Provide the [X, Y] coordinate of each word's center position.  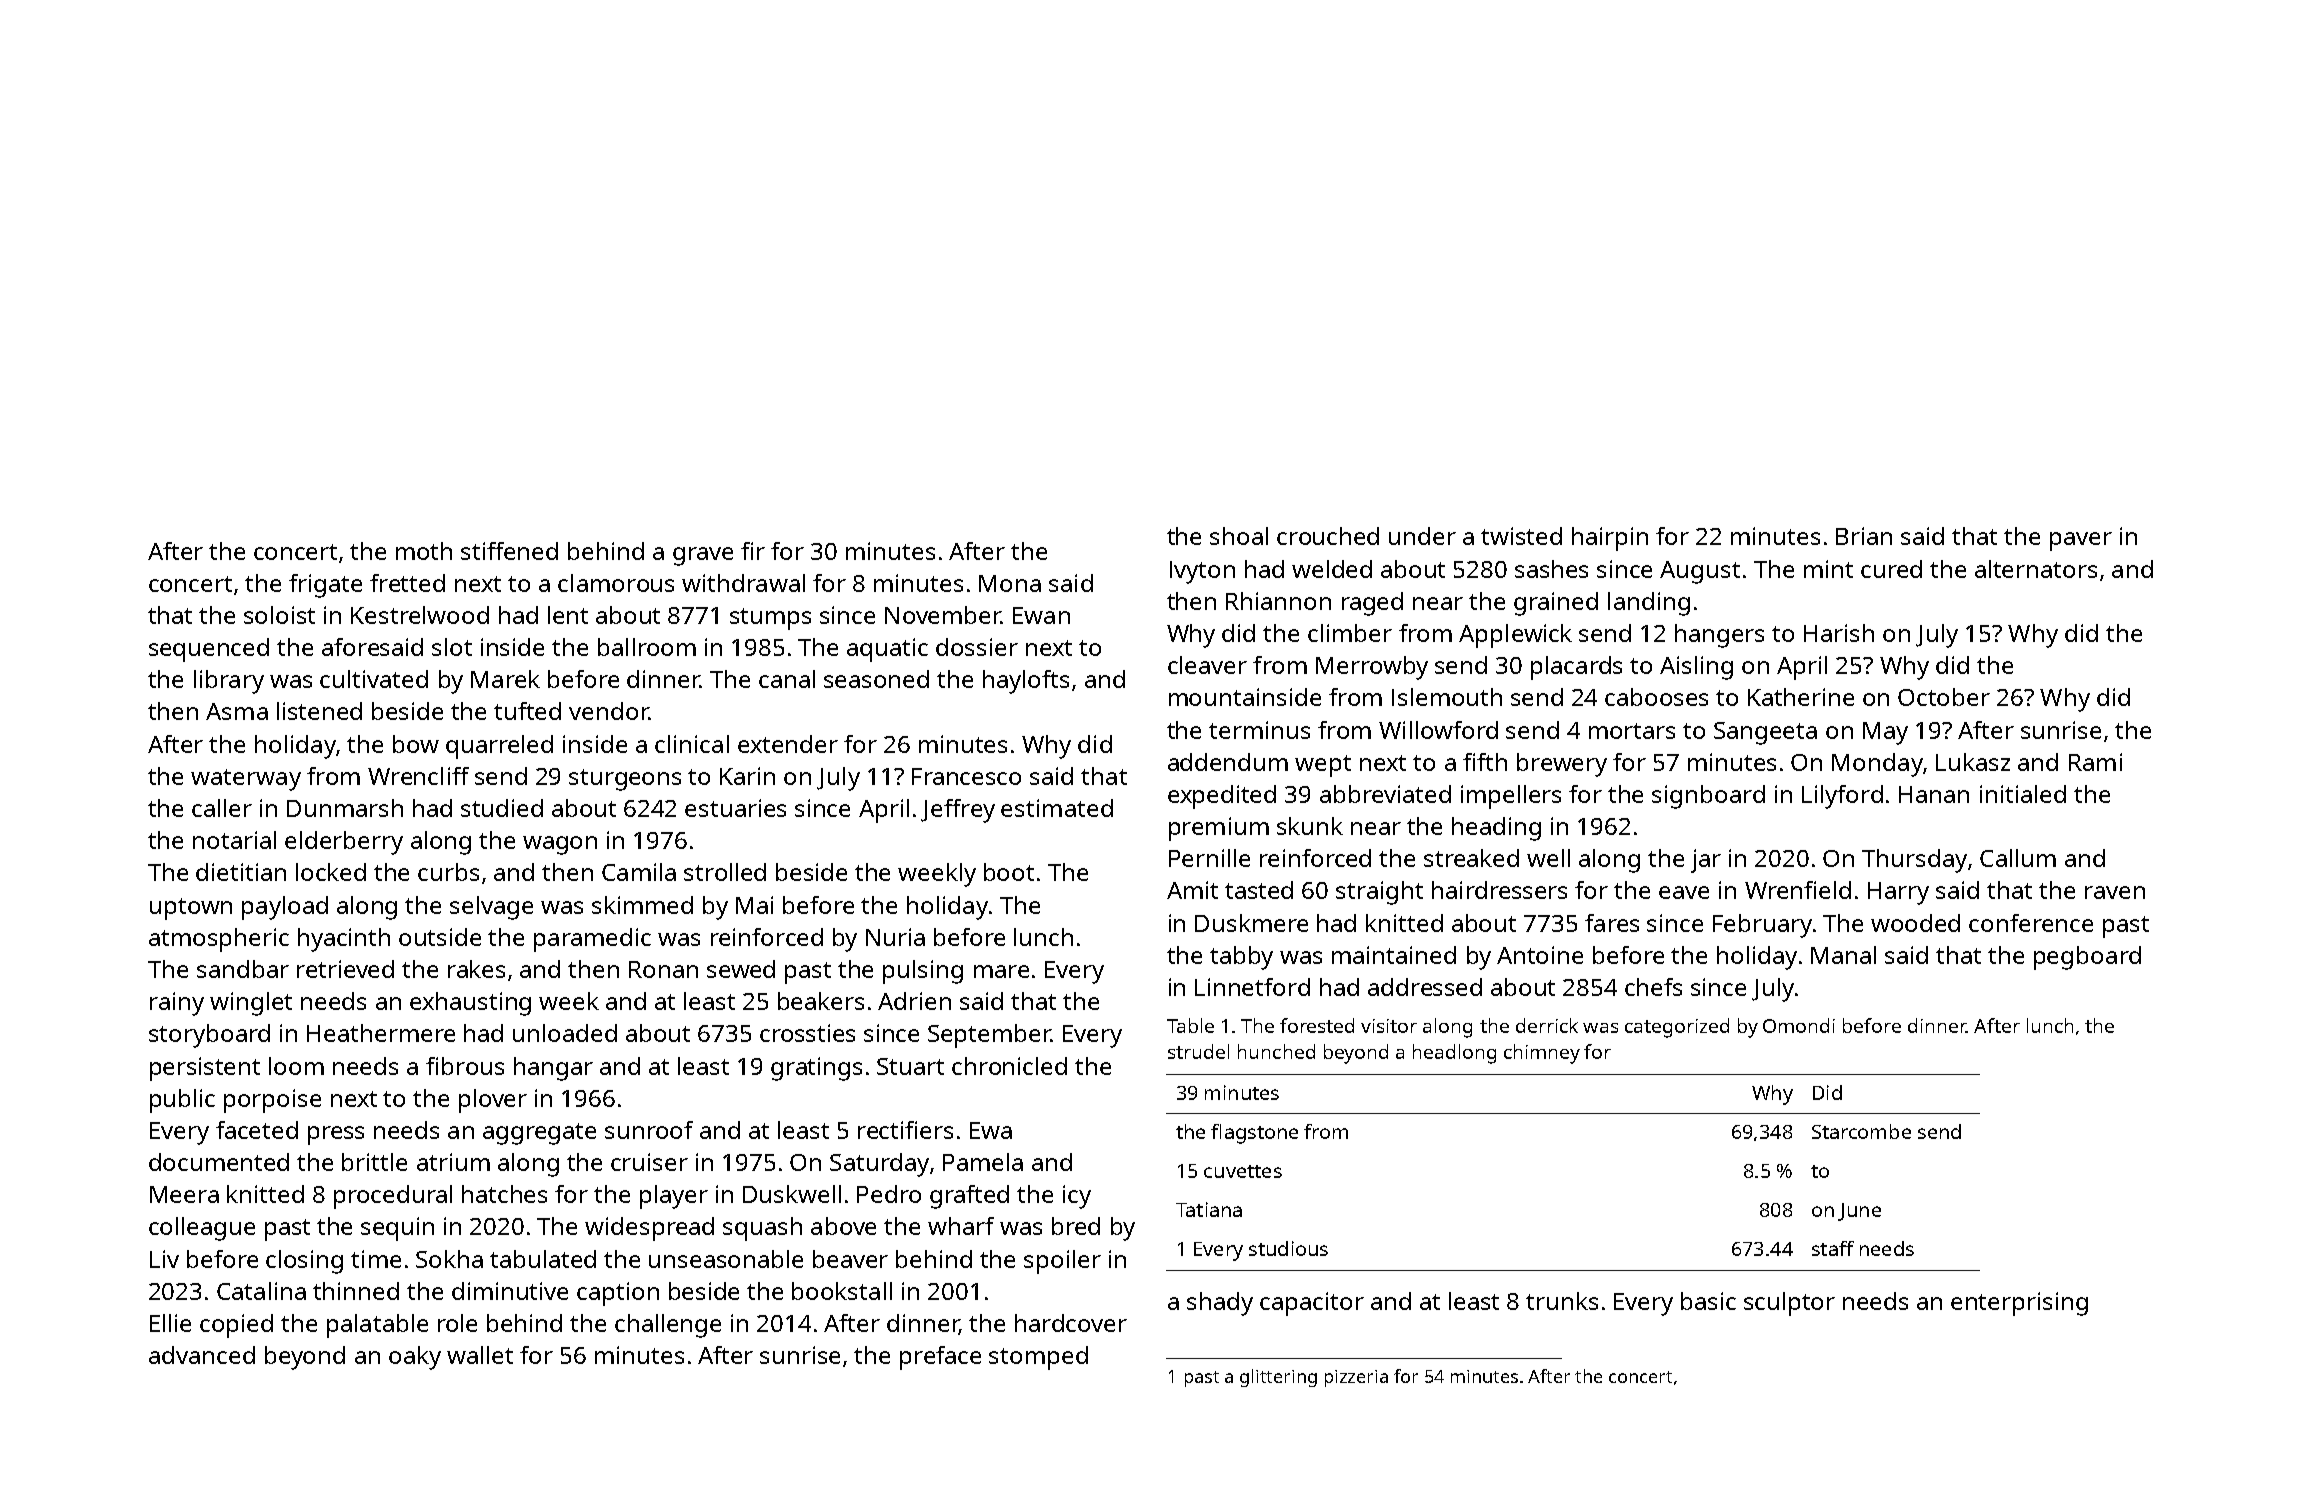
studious [1288, 1248]
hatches [504, 1194]
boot [1009, 872]
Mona [1010, 583]
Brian [1864, 536]
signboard [1708, 797]
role [457, 1323]
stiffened [509, 551]
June [1859, 1212]
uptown [191, 909]
